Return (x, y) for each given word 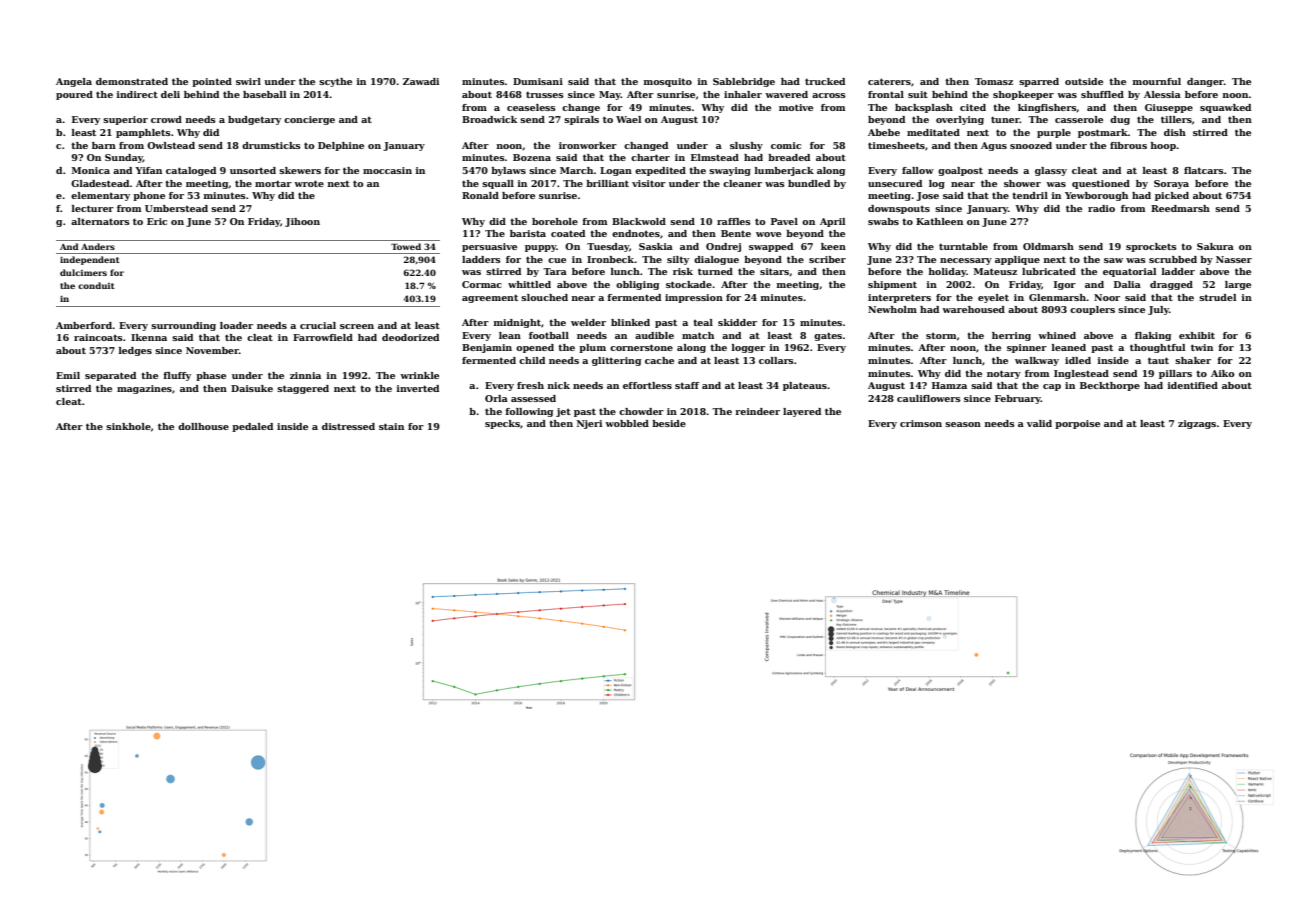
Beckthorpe (1110, 386)
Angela (74, 82)
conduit (96, 285)
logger (748, 348)
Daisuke (252, 388)
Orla (496, 398)
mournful (1157, 81)
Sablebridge (744, 82)
